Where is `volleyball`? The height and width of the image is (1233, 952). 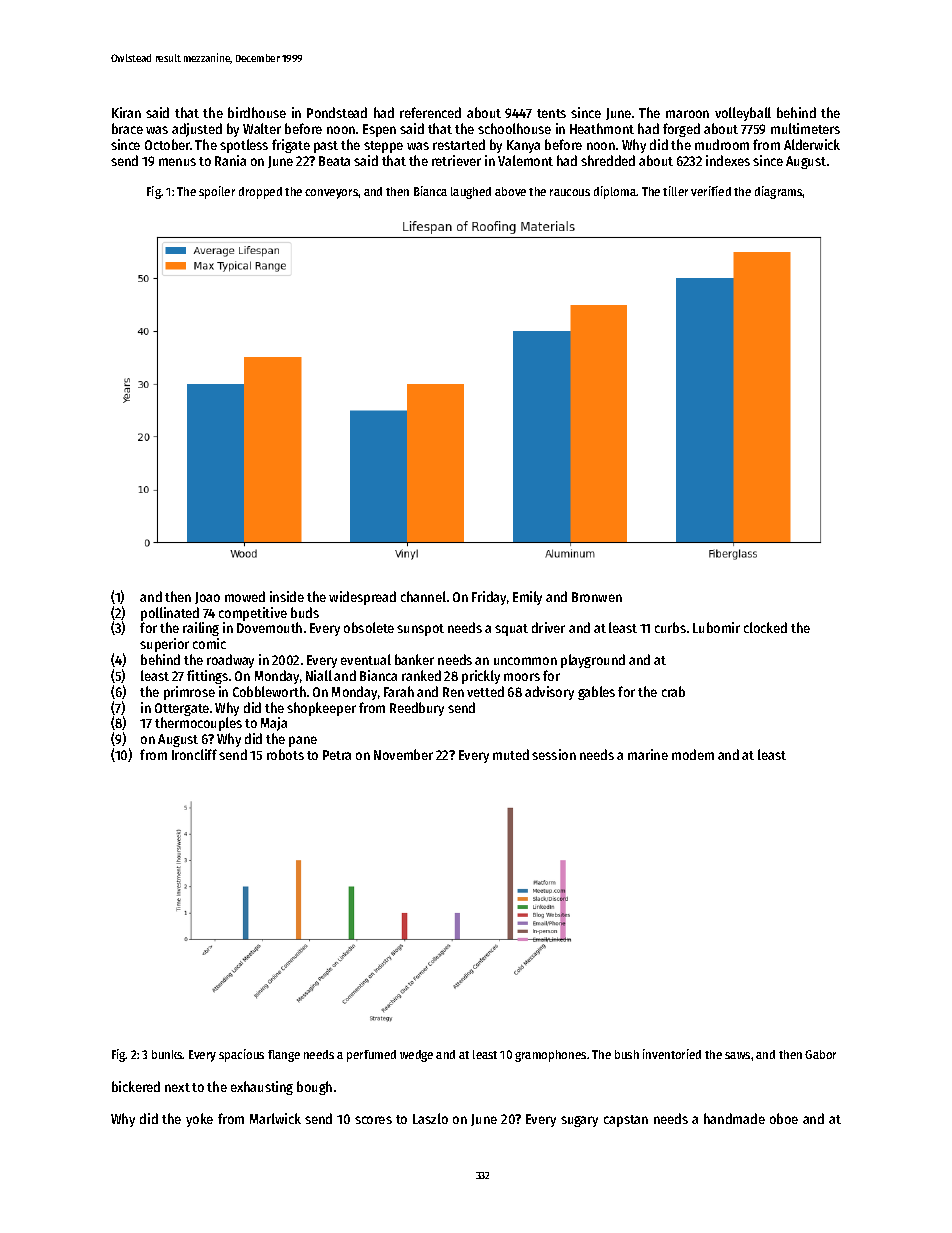 volleyball is located at coordinates (743, 114).
